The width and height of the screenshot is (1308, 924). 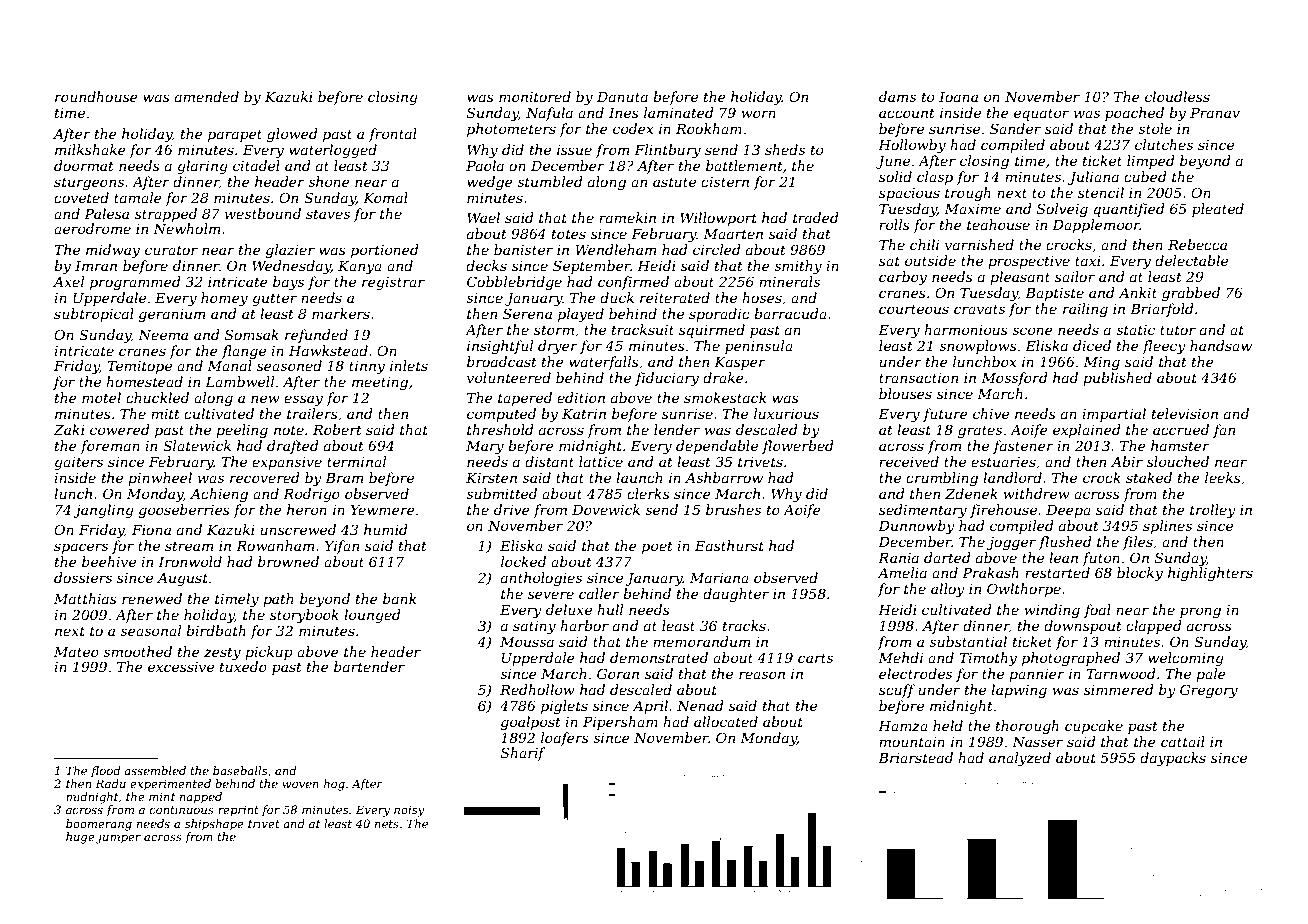 I want to click on renewed, so click(x=152, y=598).
